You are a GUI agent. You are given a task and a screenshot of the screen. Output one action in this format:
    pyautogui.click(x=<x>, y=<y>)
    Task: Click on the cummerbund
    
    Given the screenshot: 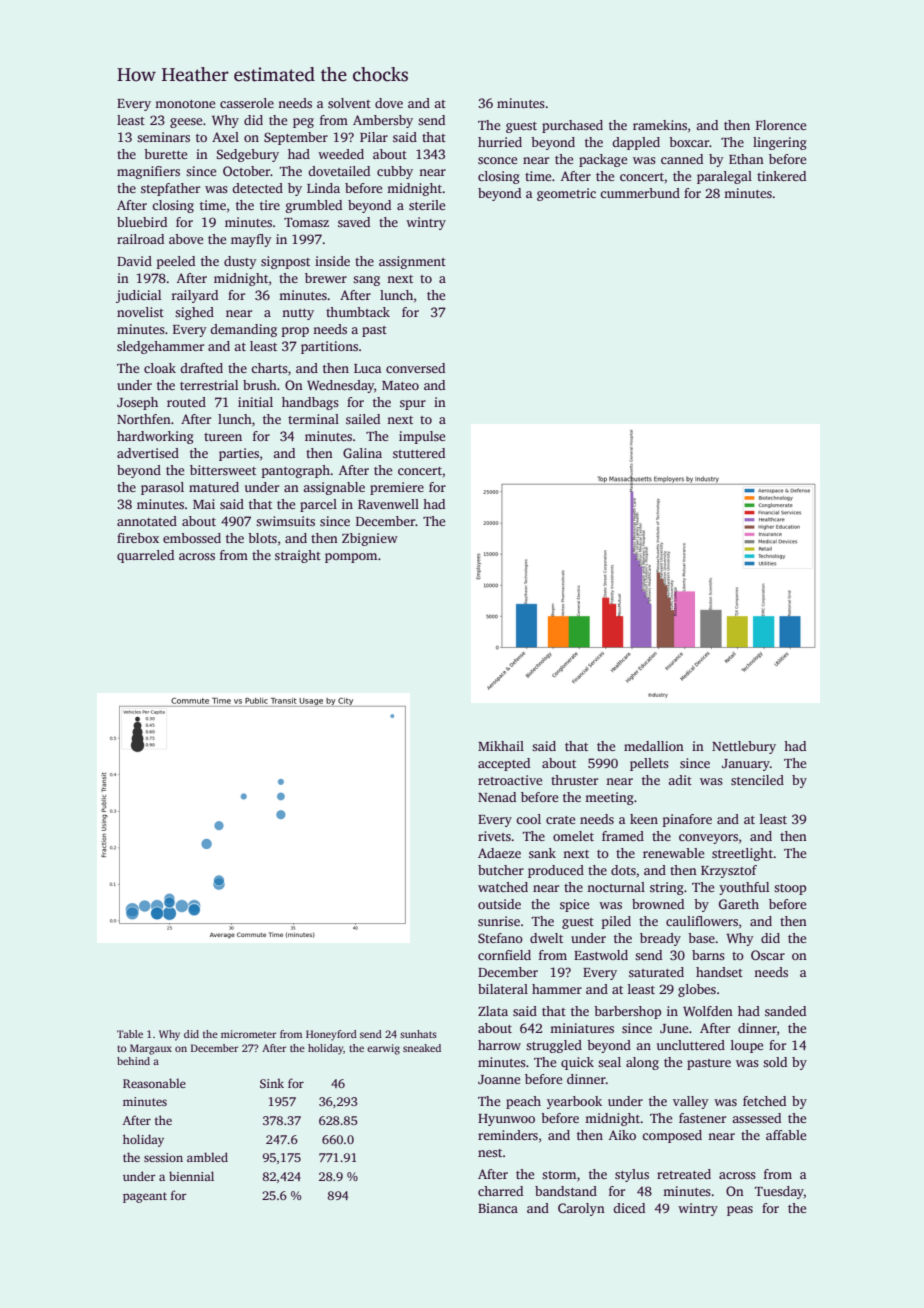 What is the action you would take?
    pyautogui.click(x=640, y=193)
